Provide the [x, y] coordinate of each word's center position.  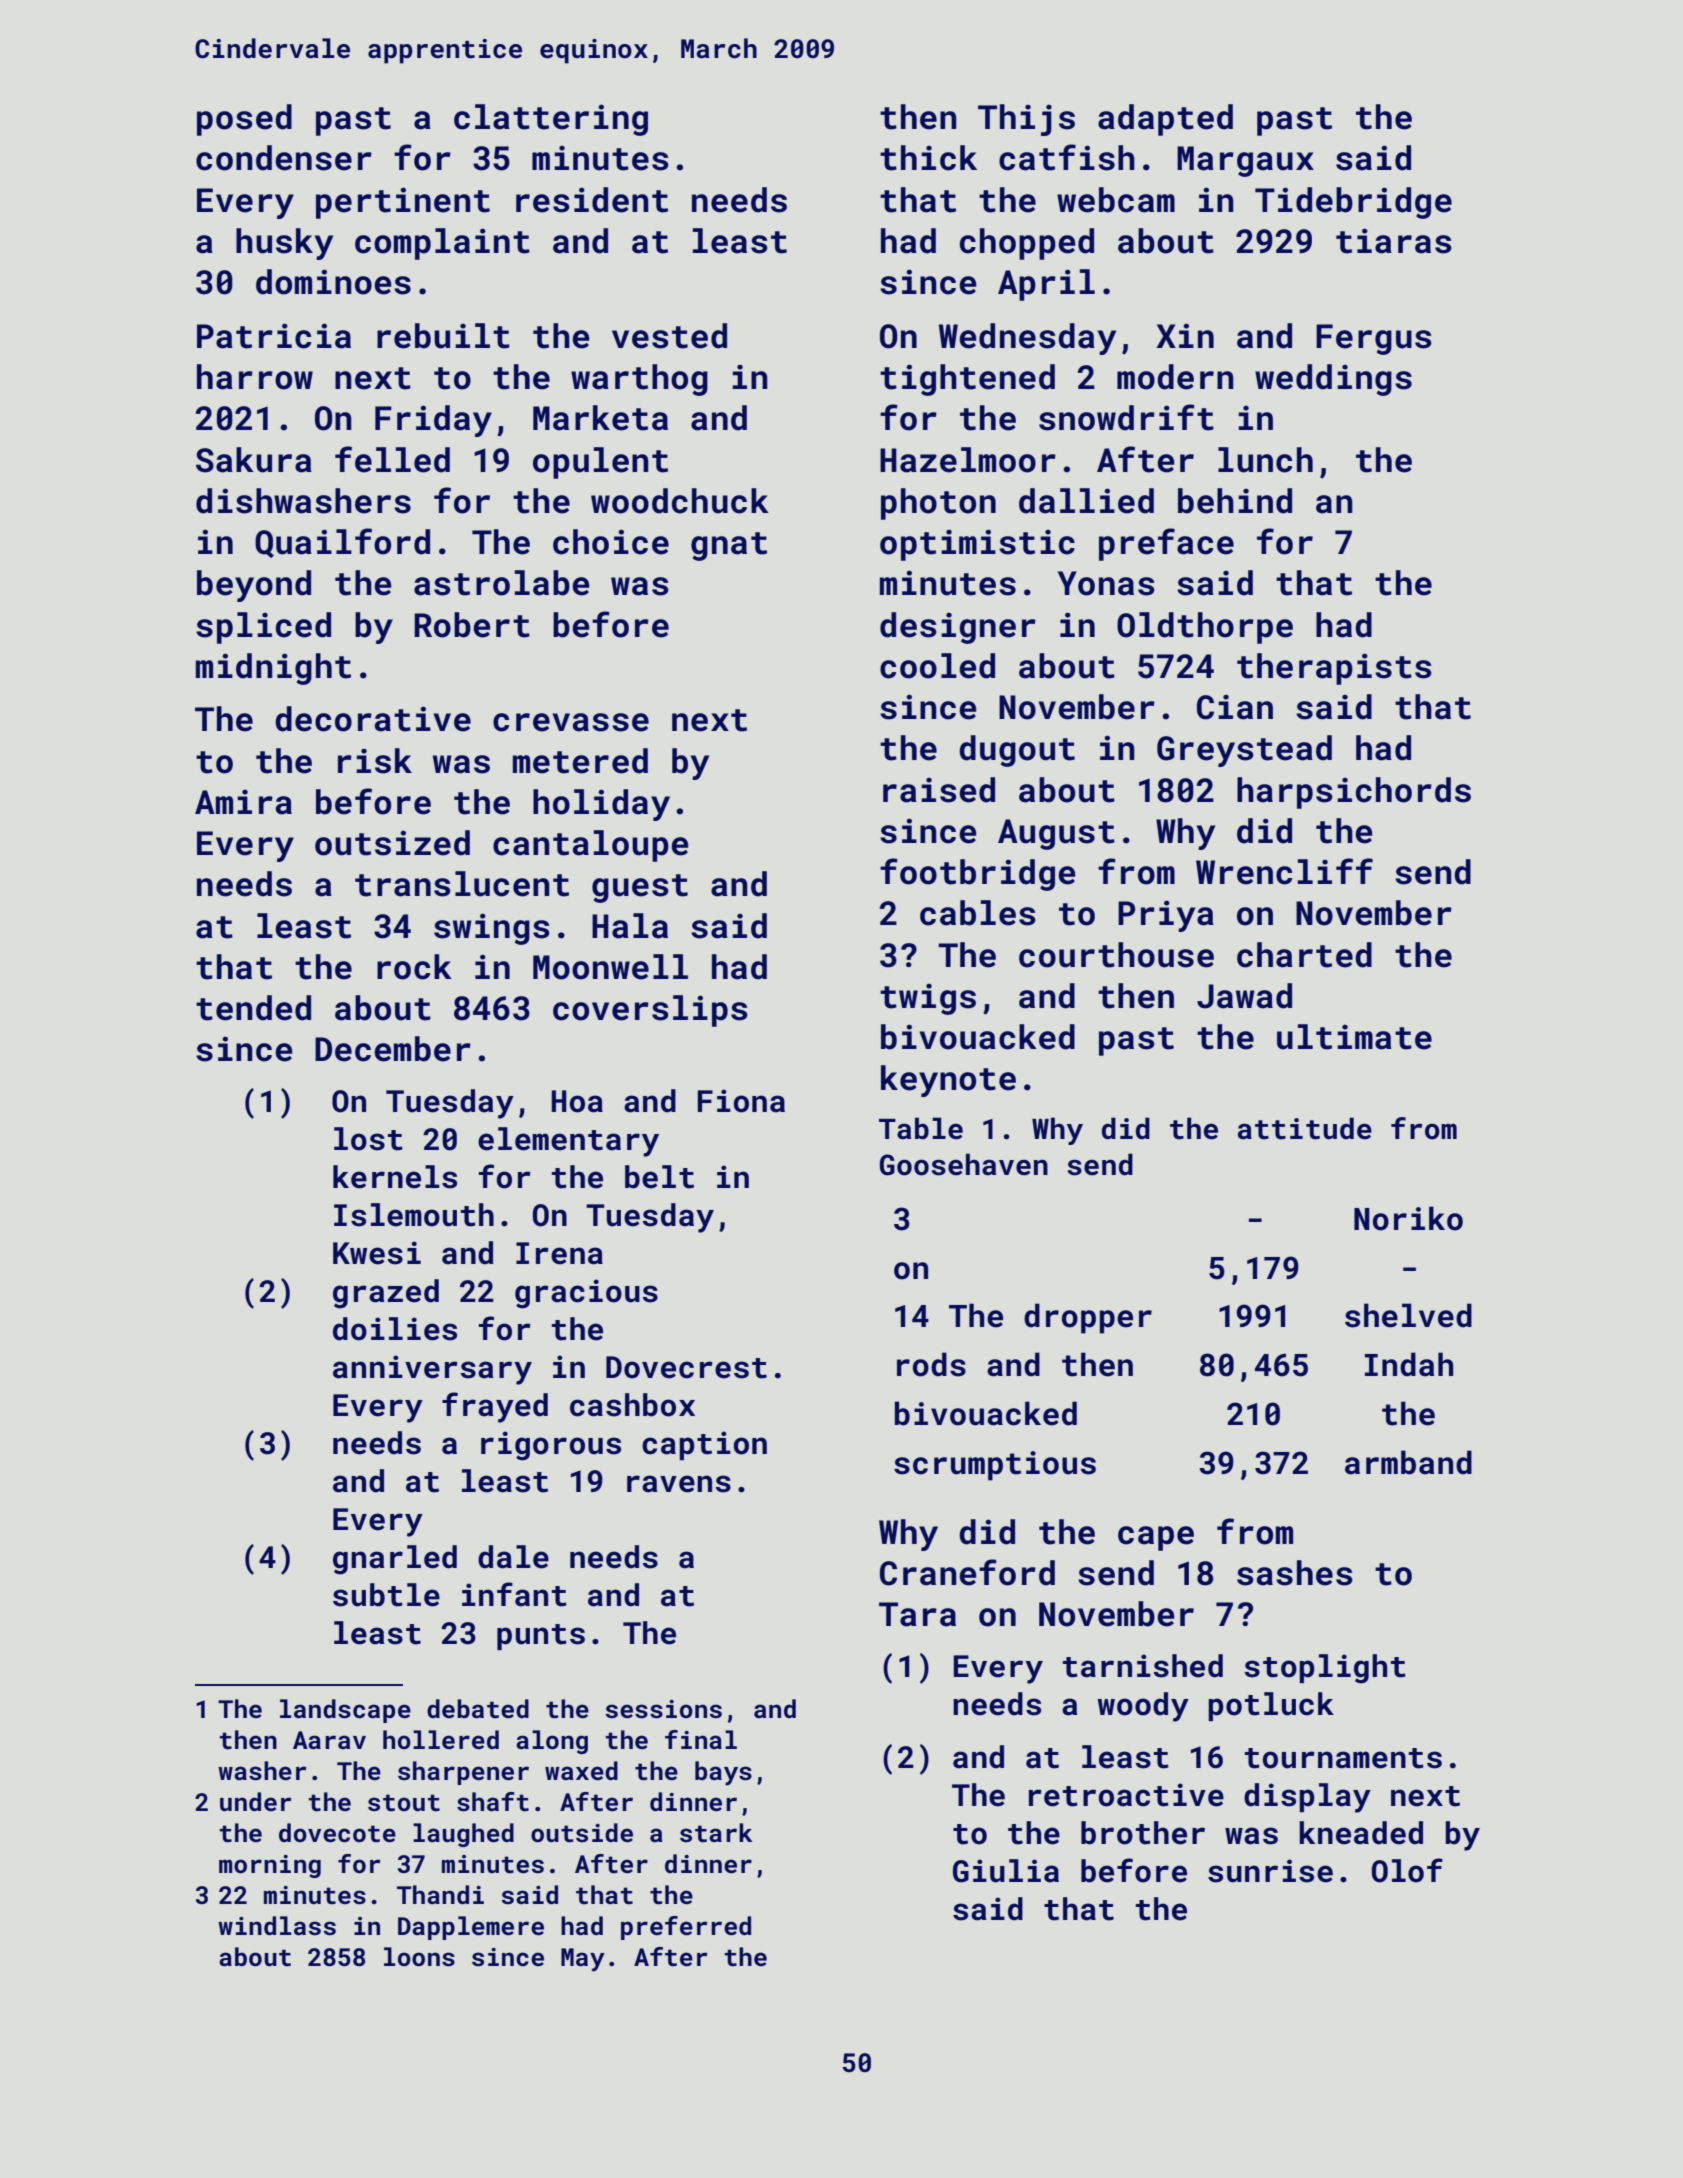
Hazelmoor [968, 460]
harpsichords [1354, 793]
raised [939, 790]
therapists [1334, 669]
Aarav [329, 1740]
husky [284, 244]
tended [253, 1008]
